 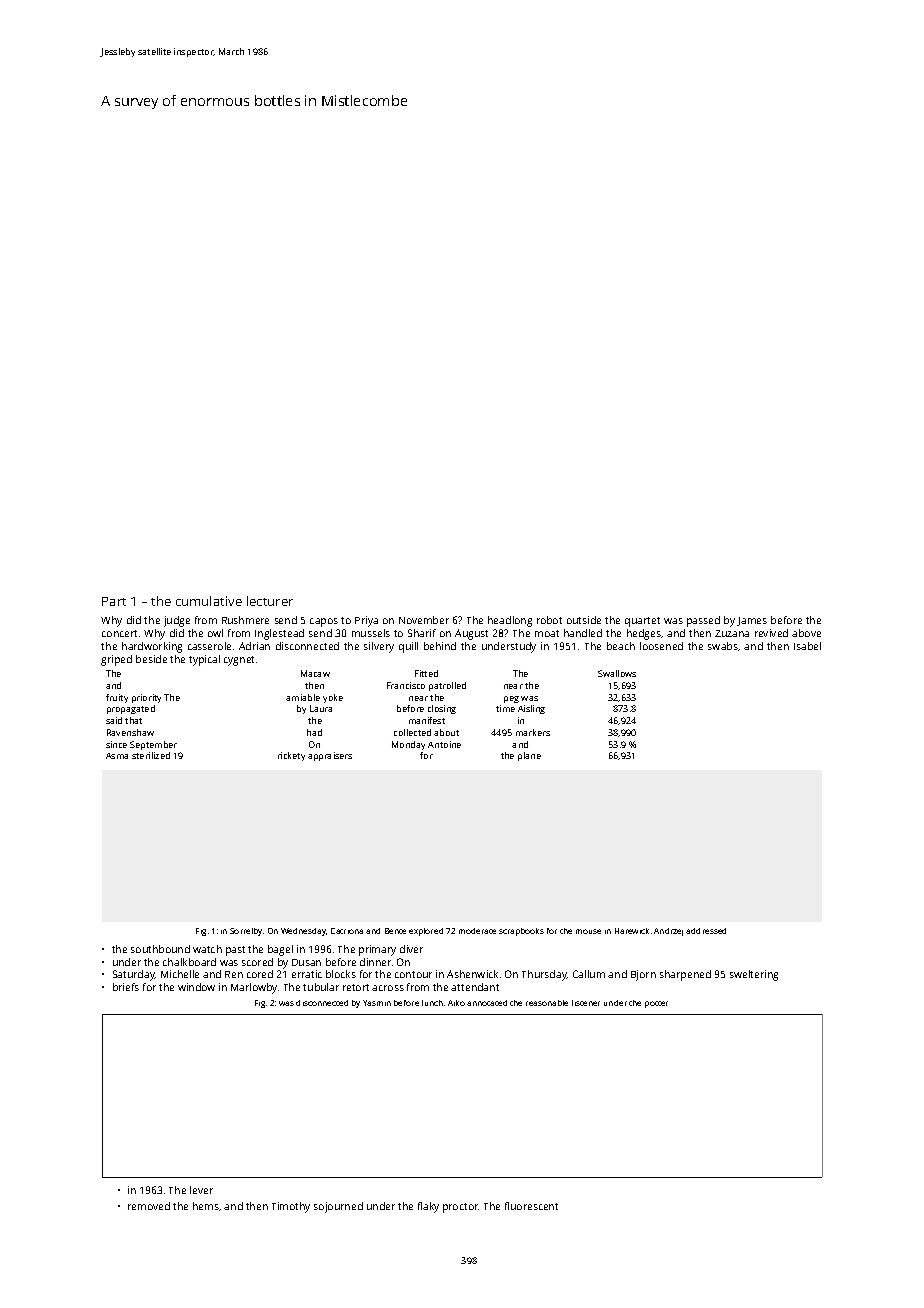 I want to click on hems, so click(x=206, y=1206).
